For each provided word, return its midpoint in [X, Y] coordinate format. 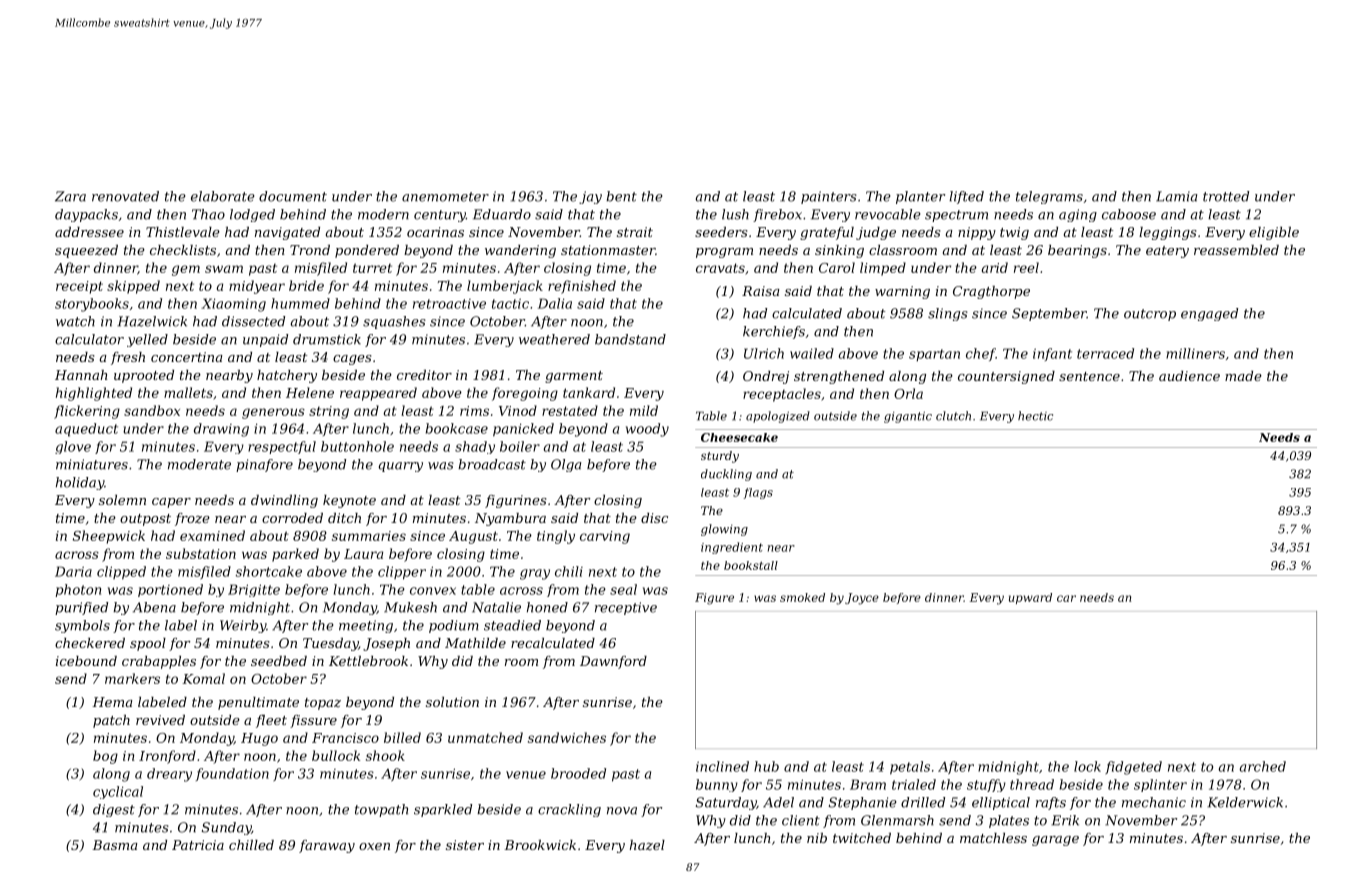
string [329, 412]
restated [570, 410]
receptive [626, 608]
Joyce [862, 599]
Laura [363, 554]
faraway [327, 846]
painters [829, 197]
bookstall [751, 565]
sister [465, 845]
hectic [1035, 416]
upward [1030, 598]
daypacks [86, 215]
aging [1078, 215]
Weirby [243, 626]
